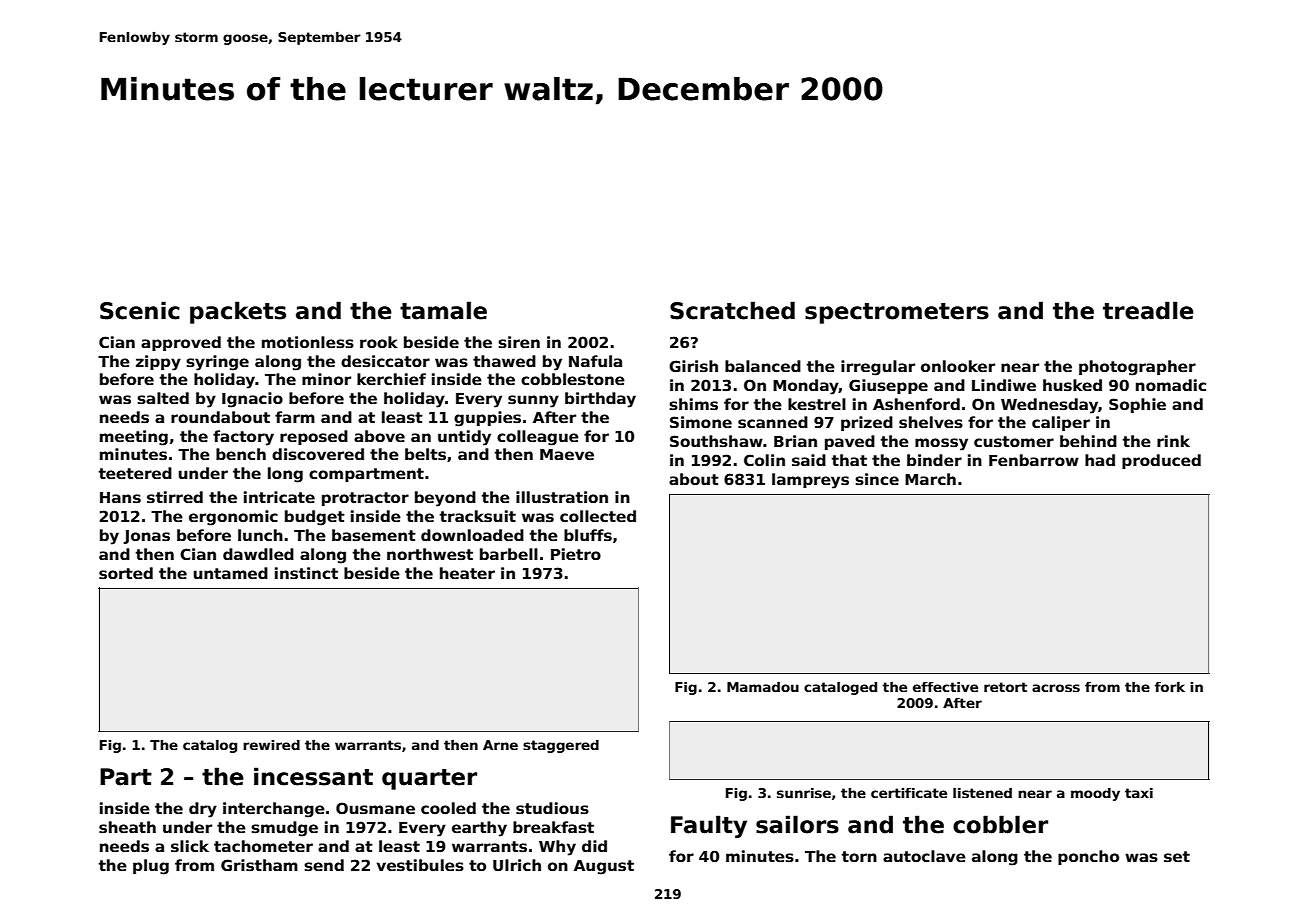 This screenshot has height=924, width=1308. I want to click on Hans, so click(120, 498).
